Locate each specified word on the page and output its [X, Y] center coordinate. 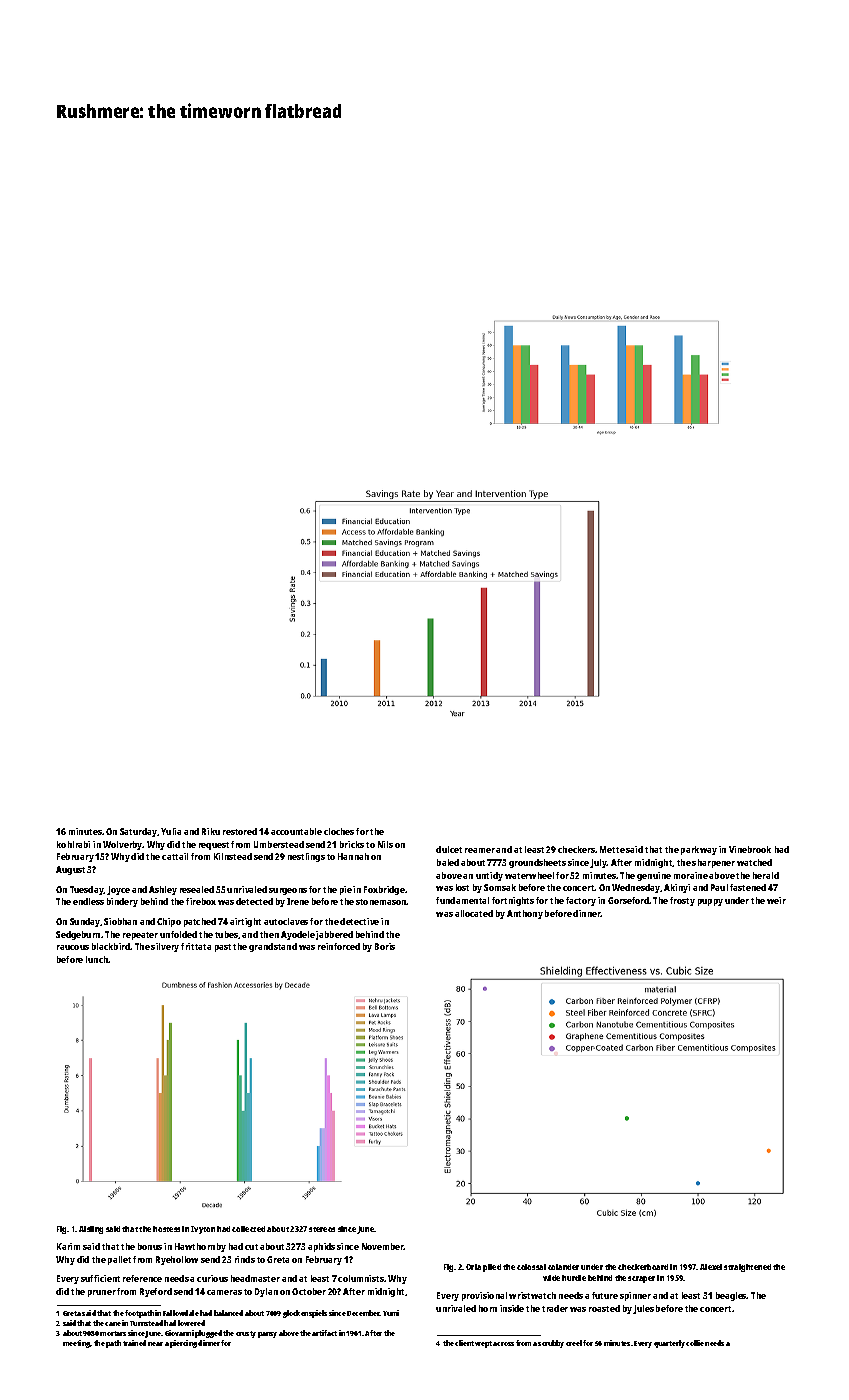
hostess [166, 1229]
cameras [224, 1292]
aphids [321, 1247]
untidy [489, 876]
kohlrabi [73, 844]
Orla [473, 1267]
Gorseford [628, 900]
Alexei [711, 1267]
